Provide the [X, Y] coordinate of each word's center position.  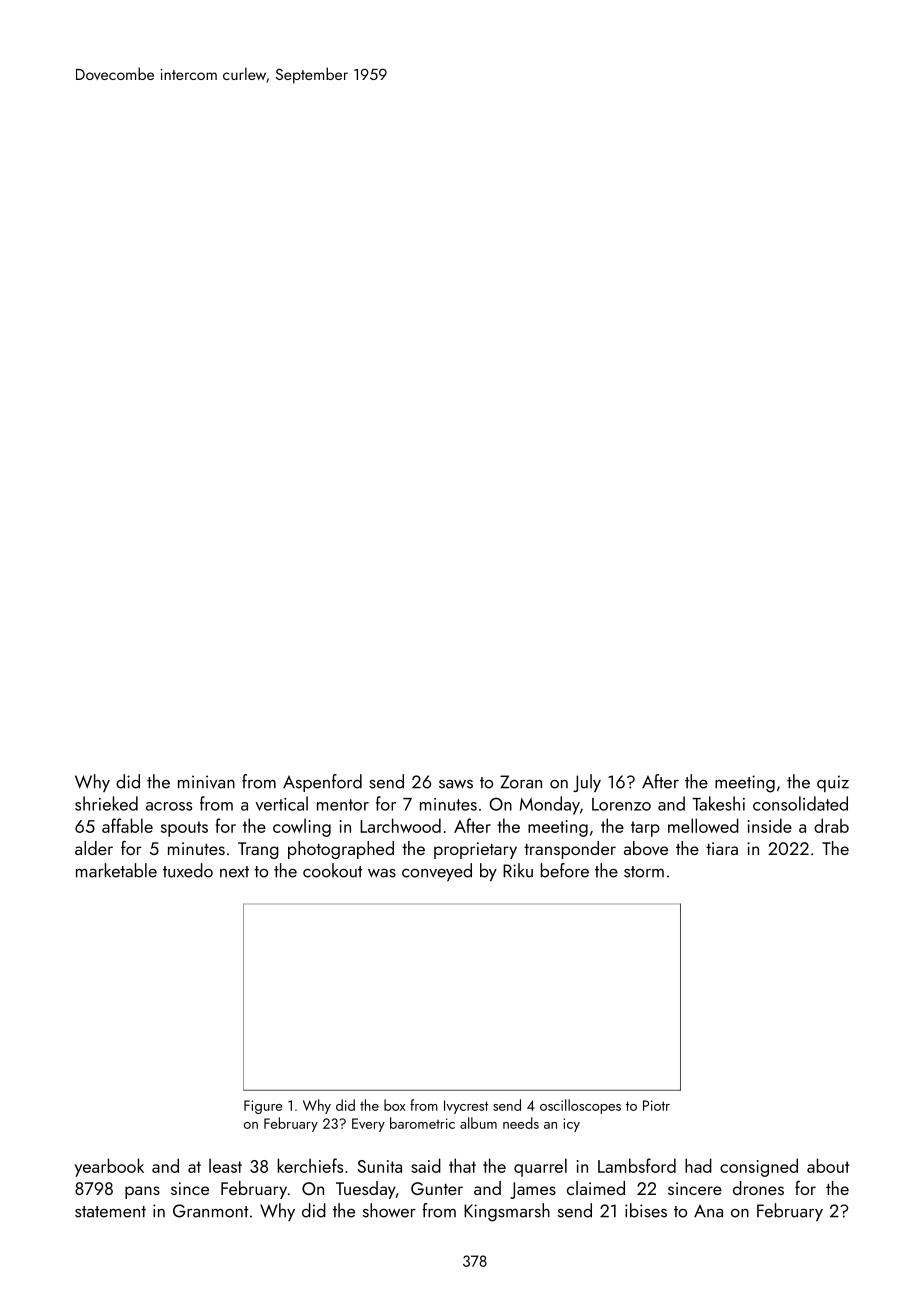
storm [644, 872]
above [646, 848]
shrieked [106, 803]
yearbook [109, 1167]
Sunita [380, 1166]
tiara [722, 848]
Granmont [211, 1211]
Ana [708, 1211]
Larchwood [400, 825]
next [234, 872]
